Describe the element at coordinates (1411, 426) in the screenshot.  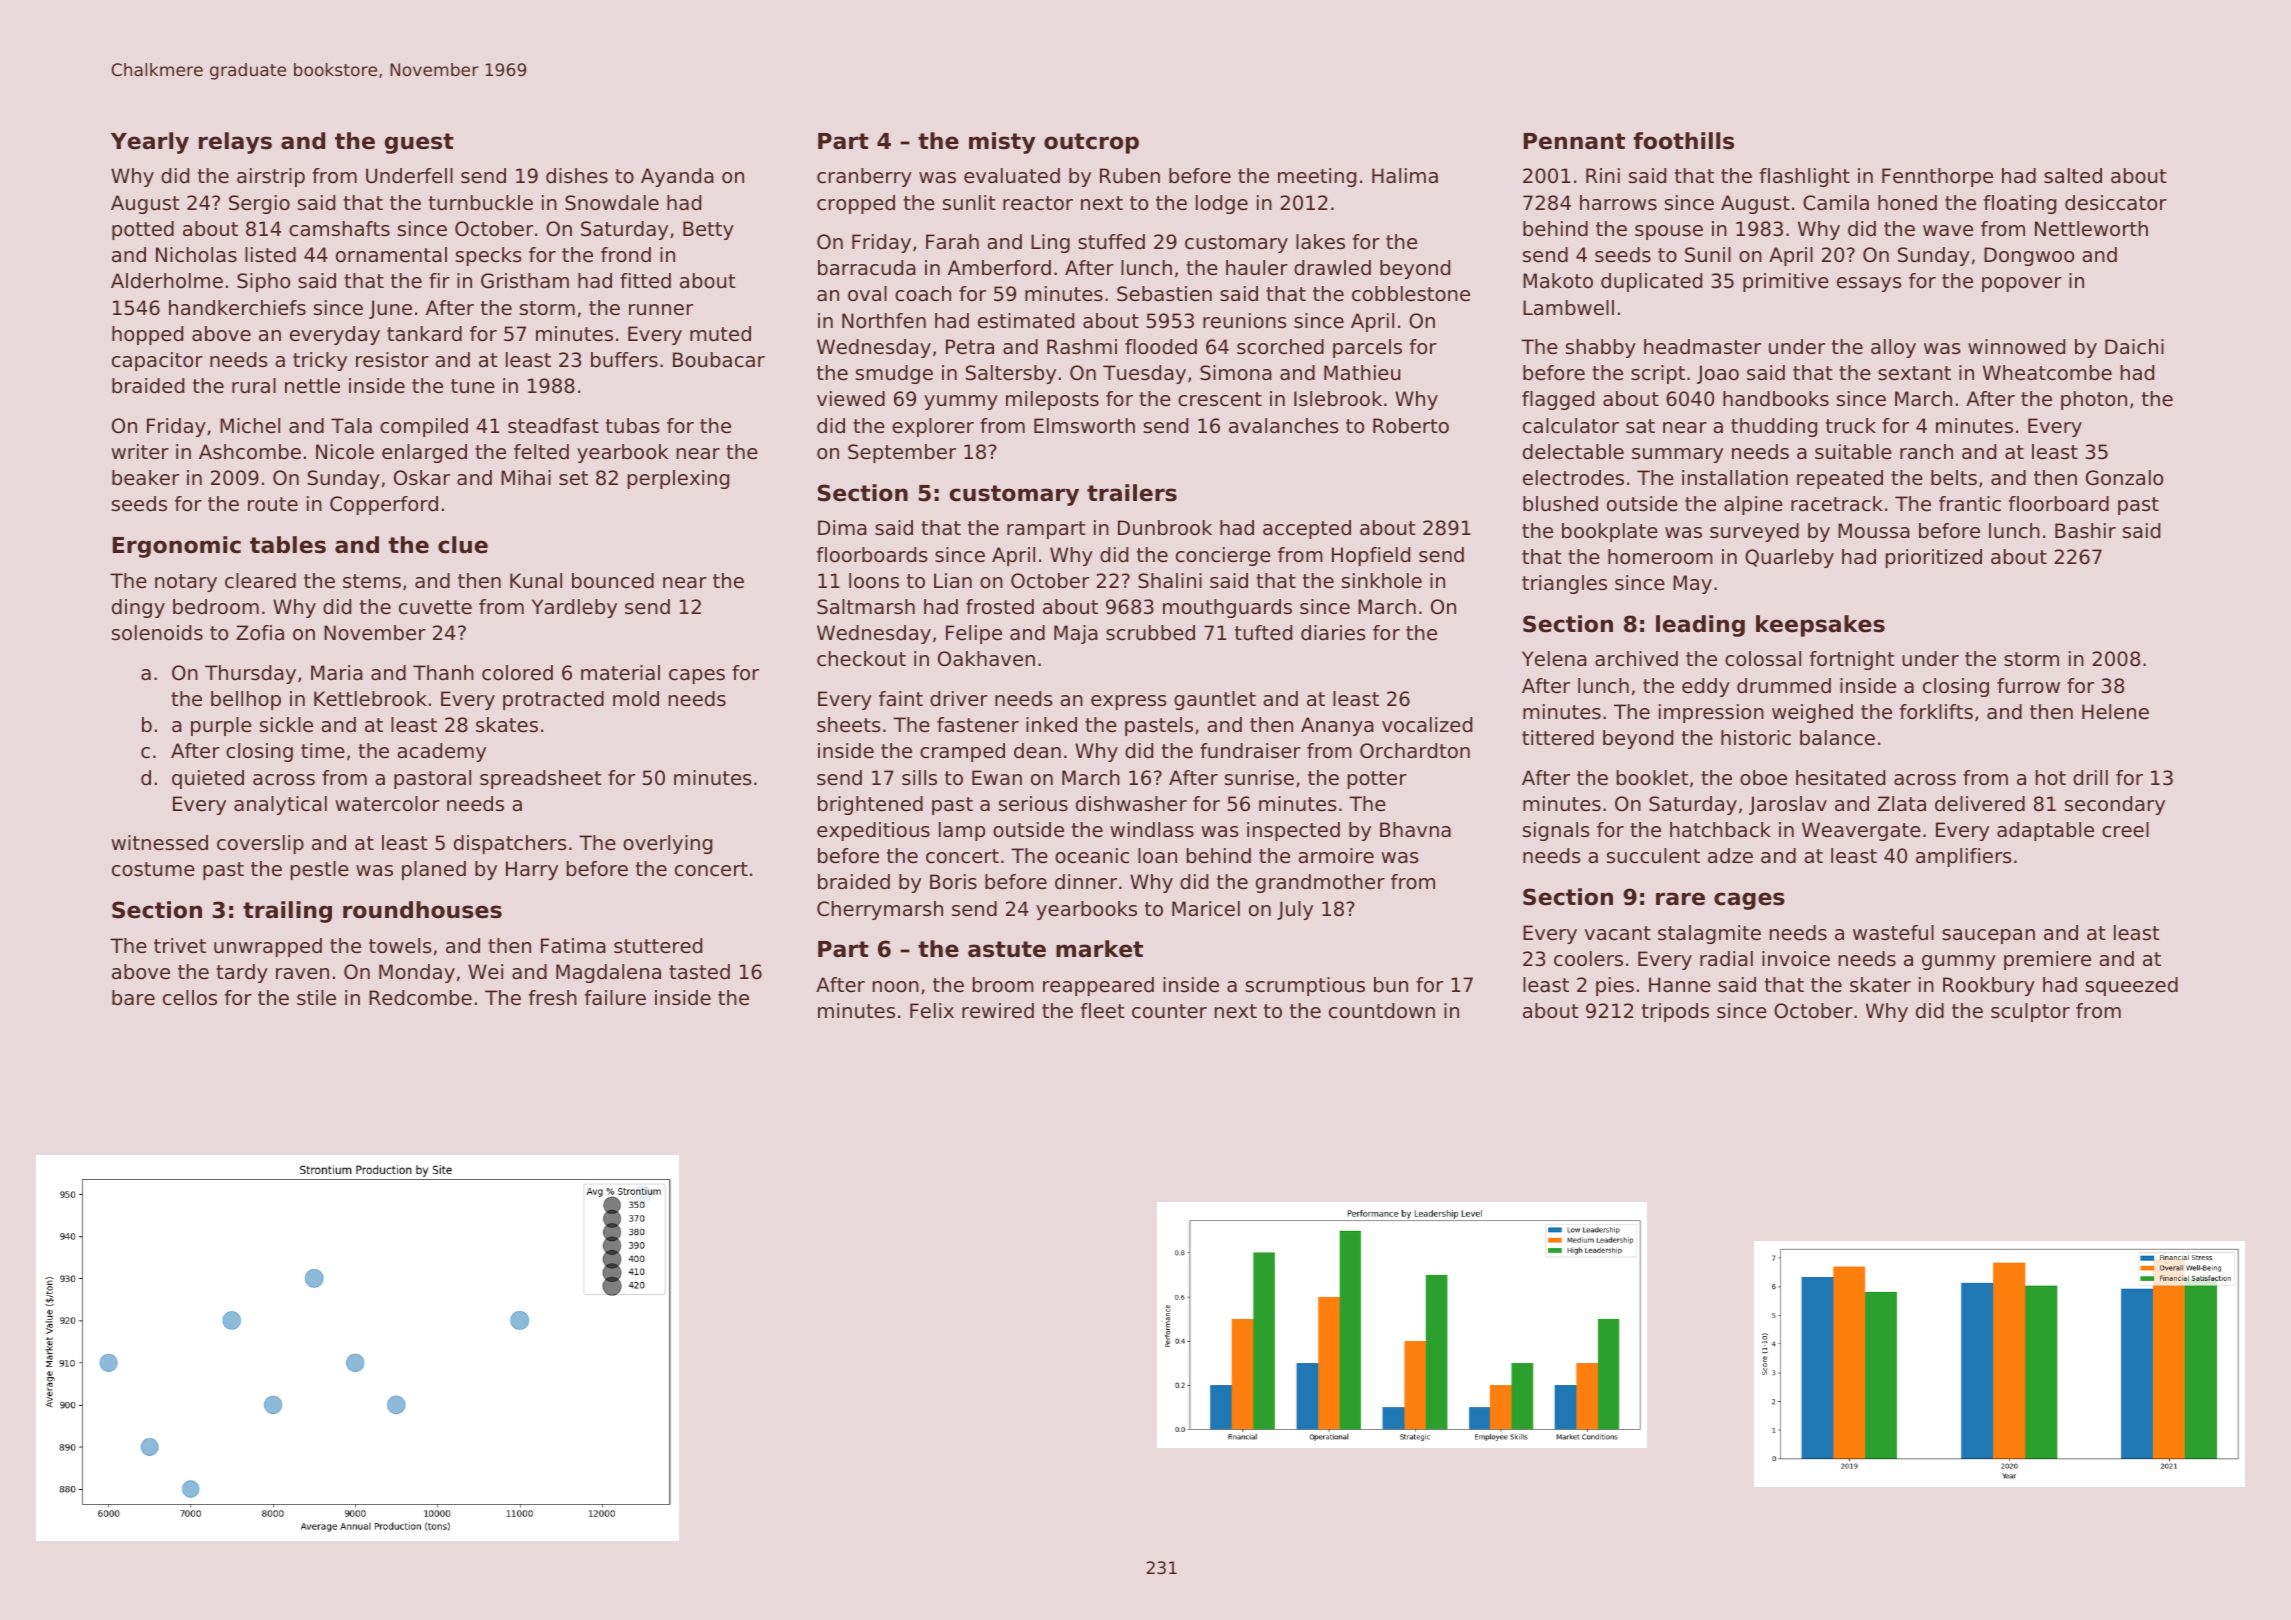
I see `Roberto` at that location.
